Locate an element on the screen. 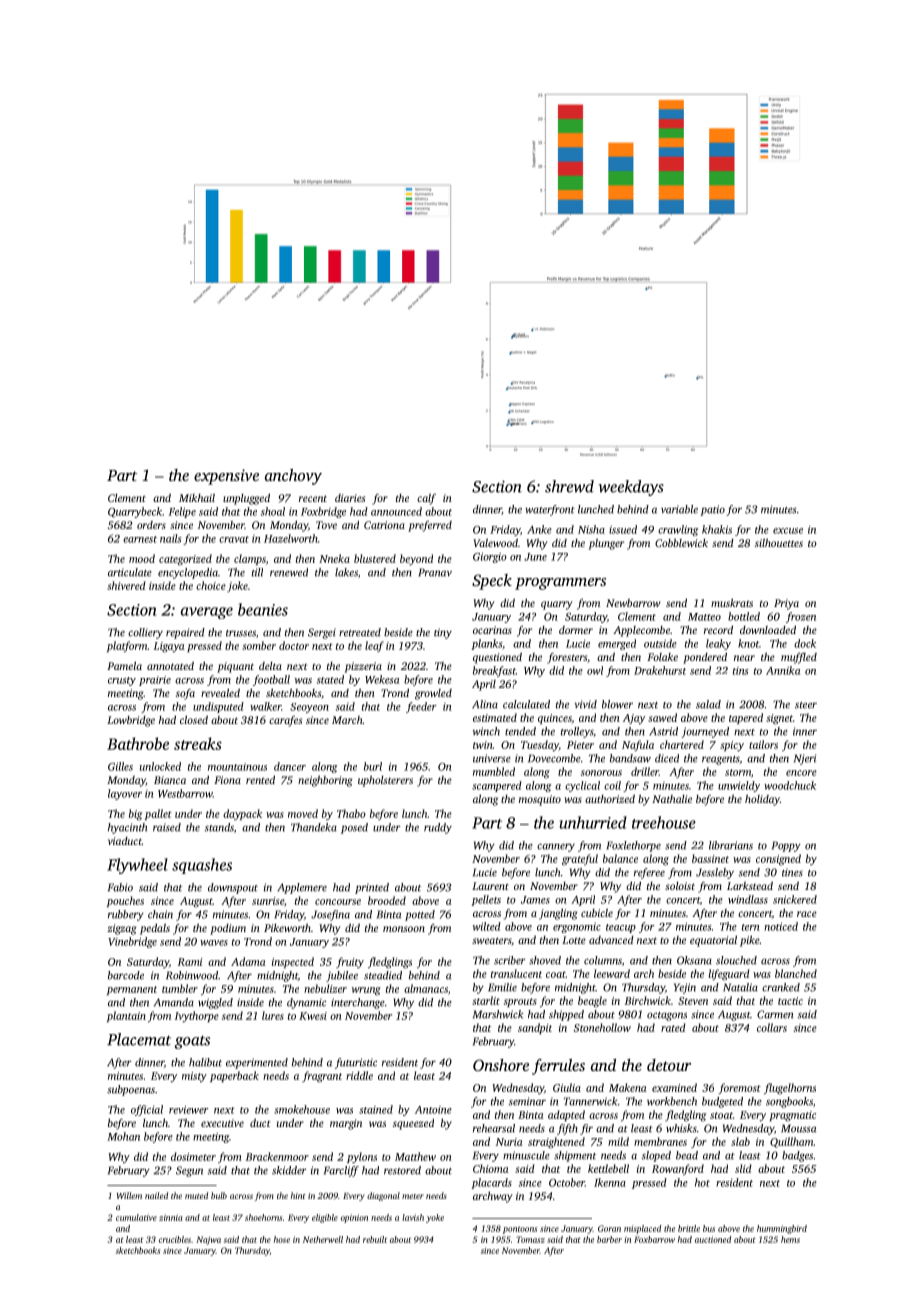 Image resolution: width=924 pixels, height=1308 pixels. weekdays is located at coordinates (631, 488).
